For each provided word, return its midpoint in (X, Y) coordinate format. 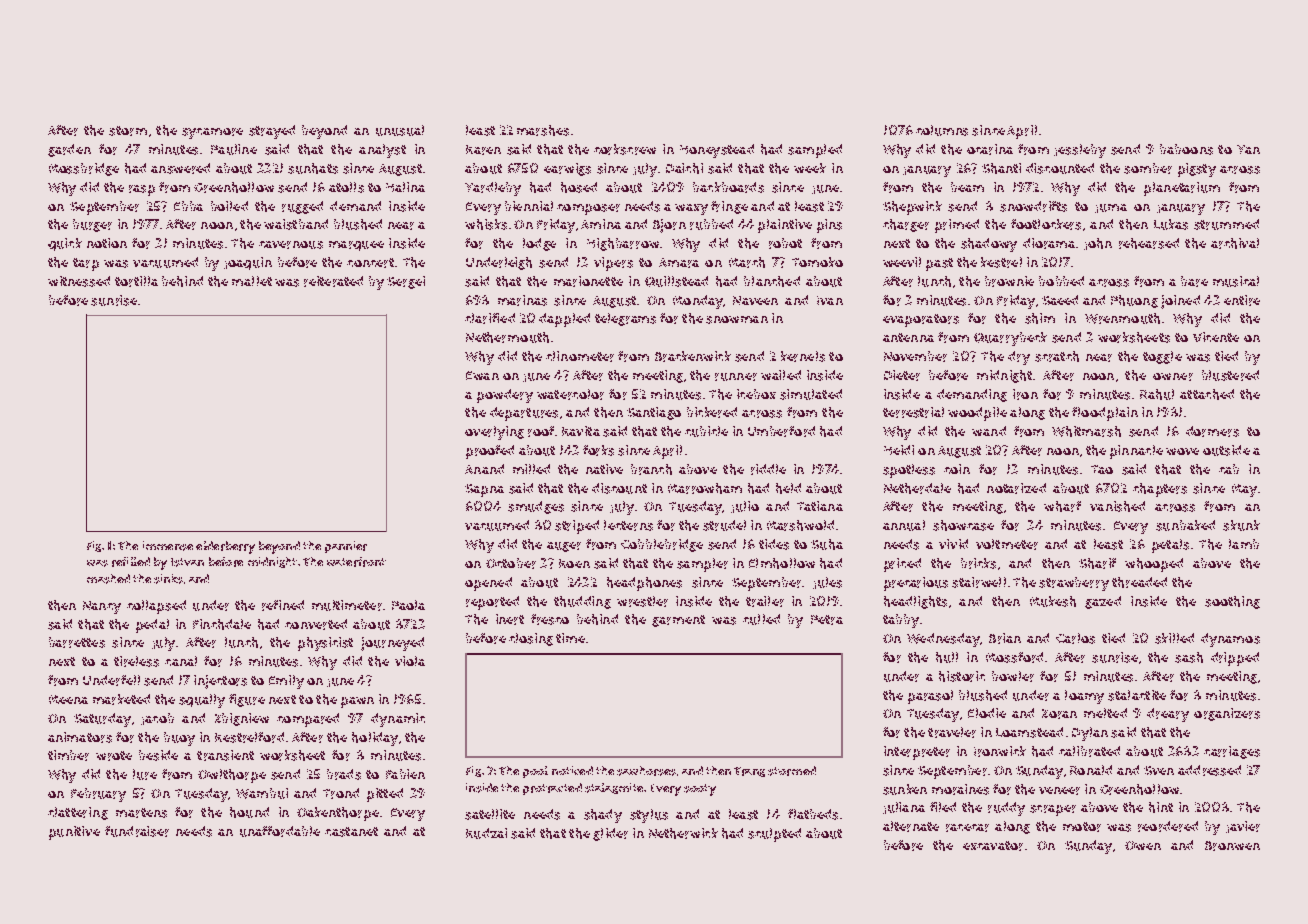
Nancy (102, 607)
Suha (827, 544)
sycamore (212, 133)
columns (942, 130)
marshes (543, 130)
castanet (351, 832)
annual (904, 525)
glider (610, 834)
